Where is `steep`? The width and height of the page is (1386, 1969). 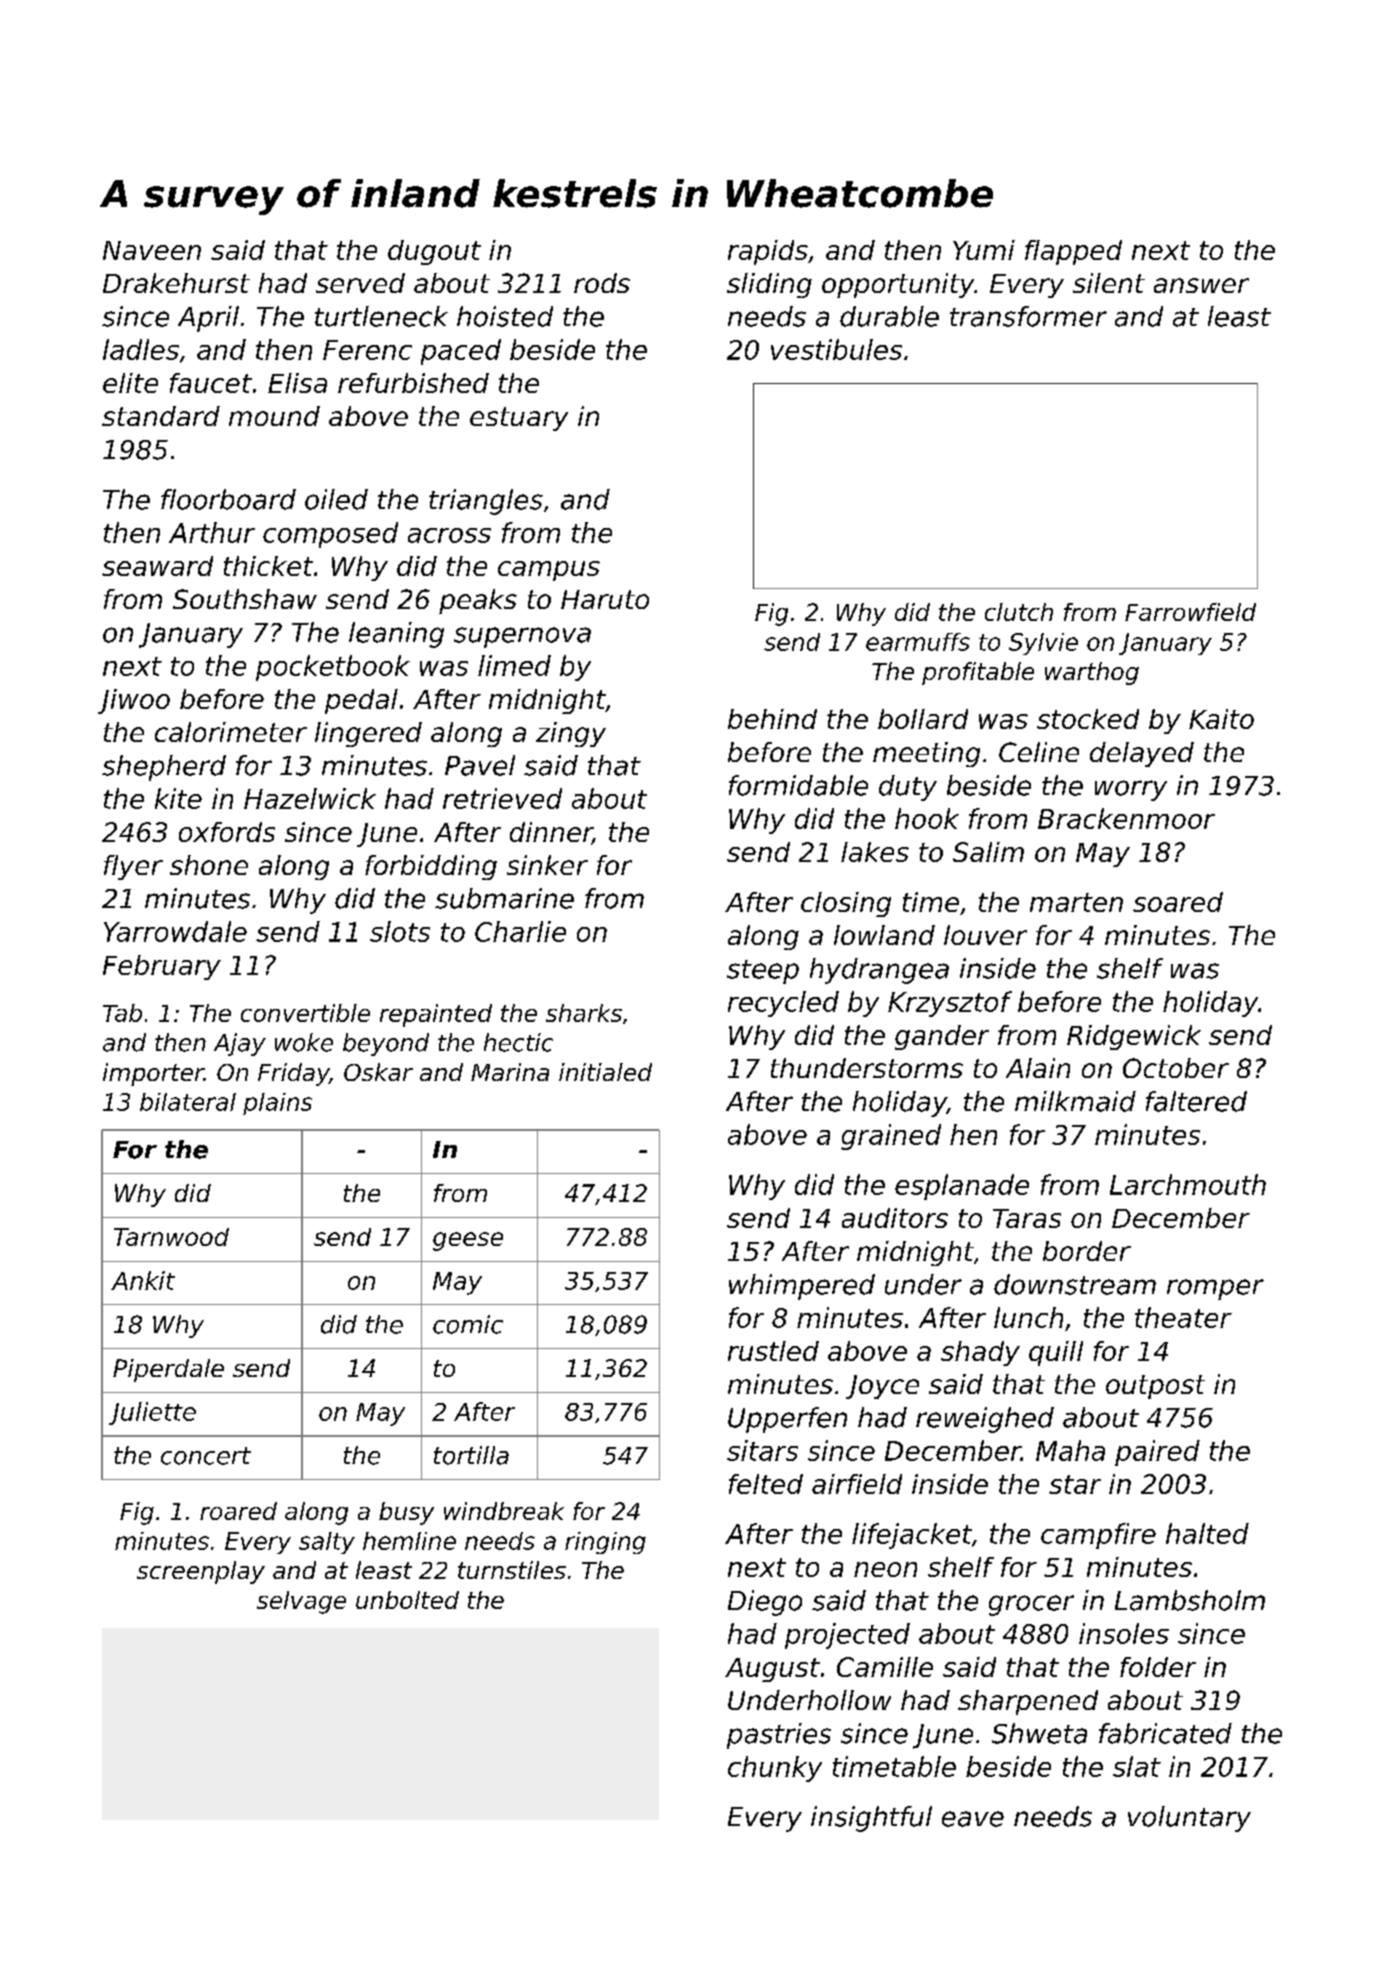
steep is located at coordinates (763, 972).
